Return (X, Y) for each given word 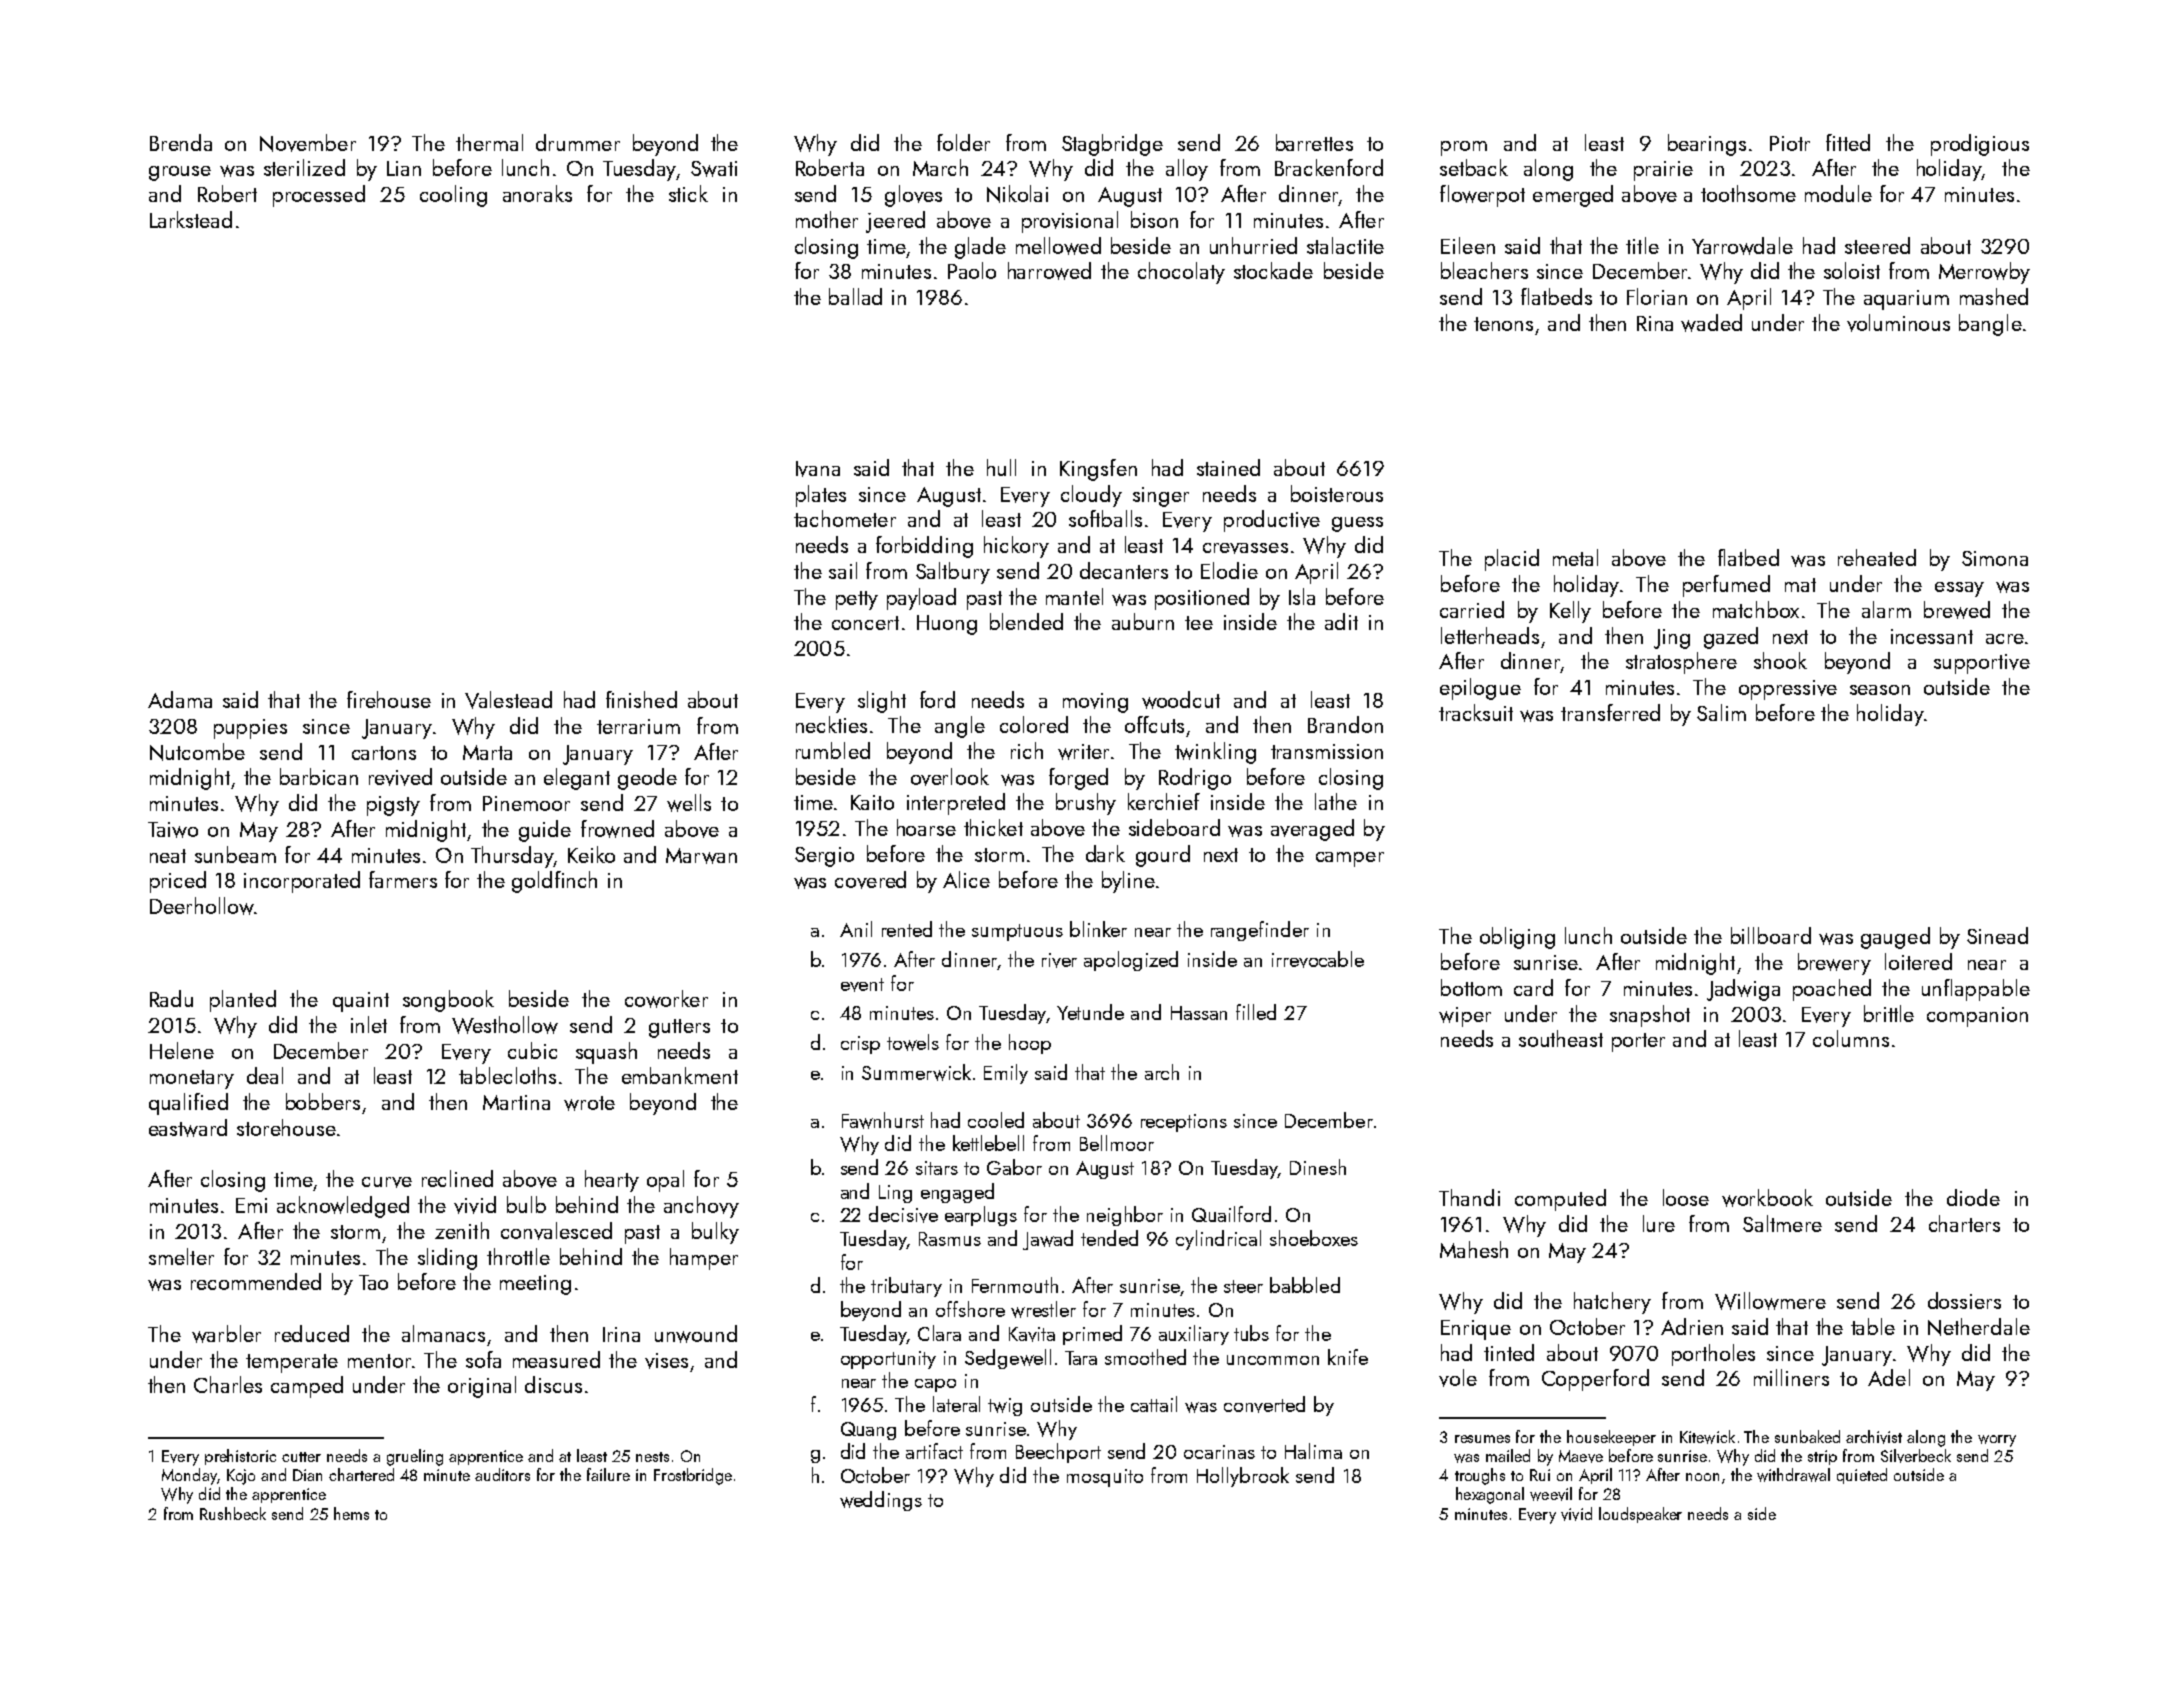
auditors (502, 1474)
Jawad (1048, 1240)
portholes (1713, 1355)
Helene (182, 1050)
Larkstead (191, 219)
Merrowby (1984, 273)
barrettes (1314, 142)
